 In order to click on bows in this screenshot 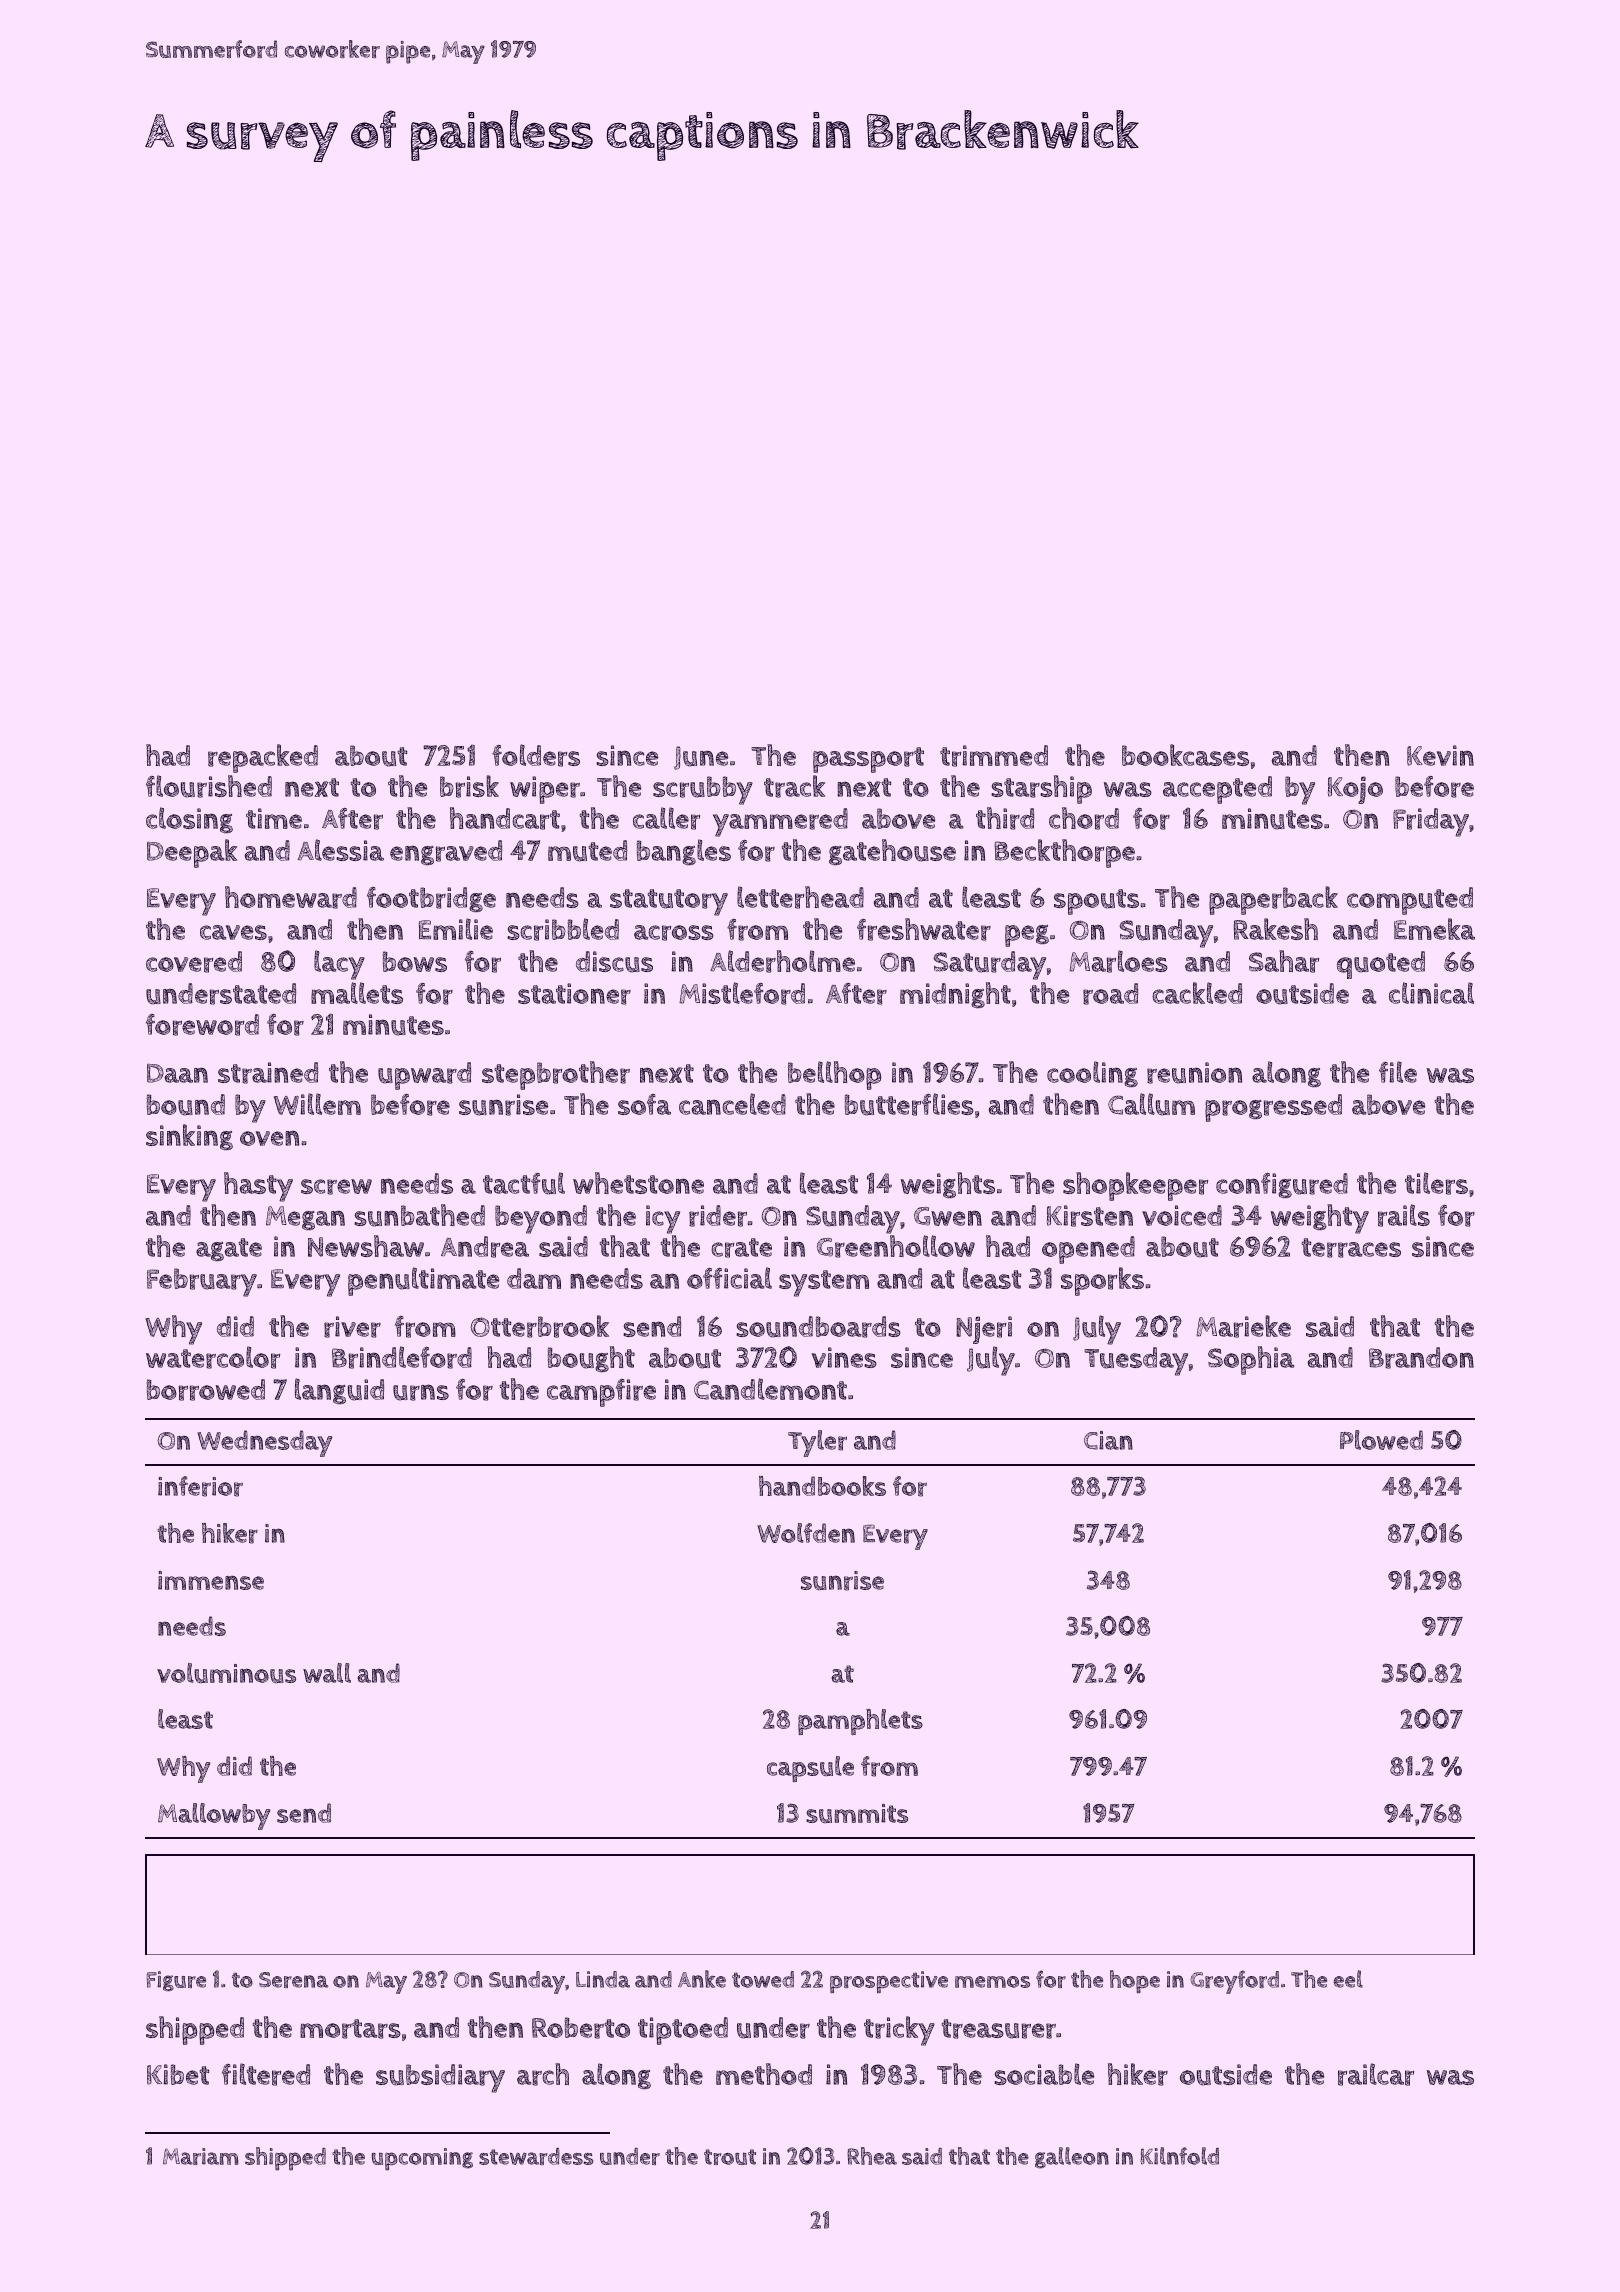, I will do `click(415, 961)`.
